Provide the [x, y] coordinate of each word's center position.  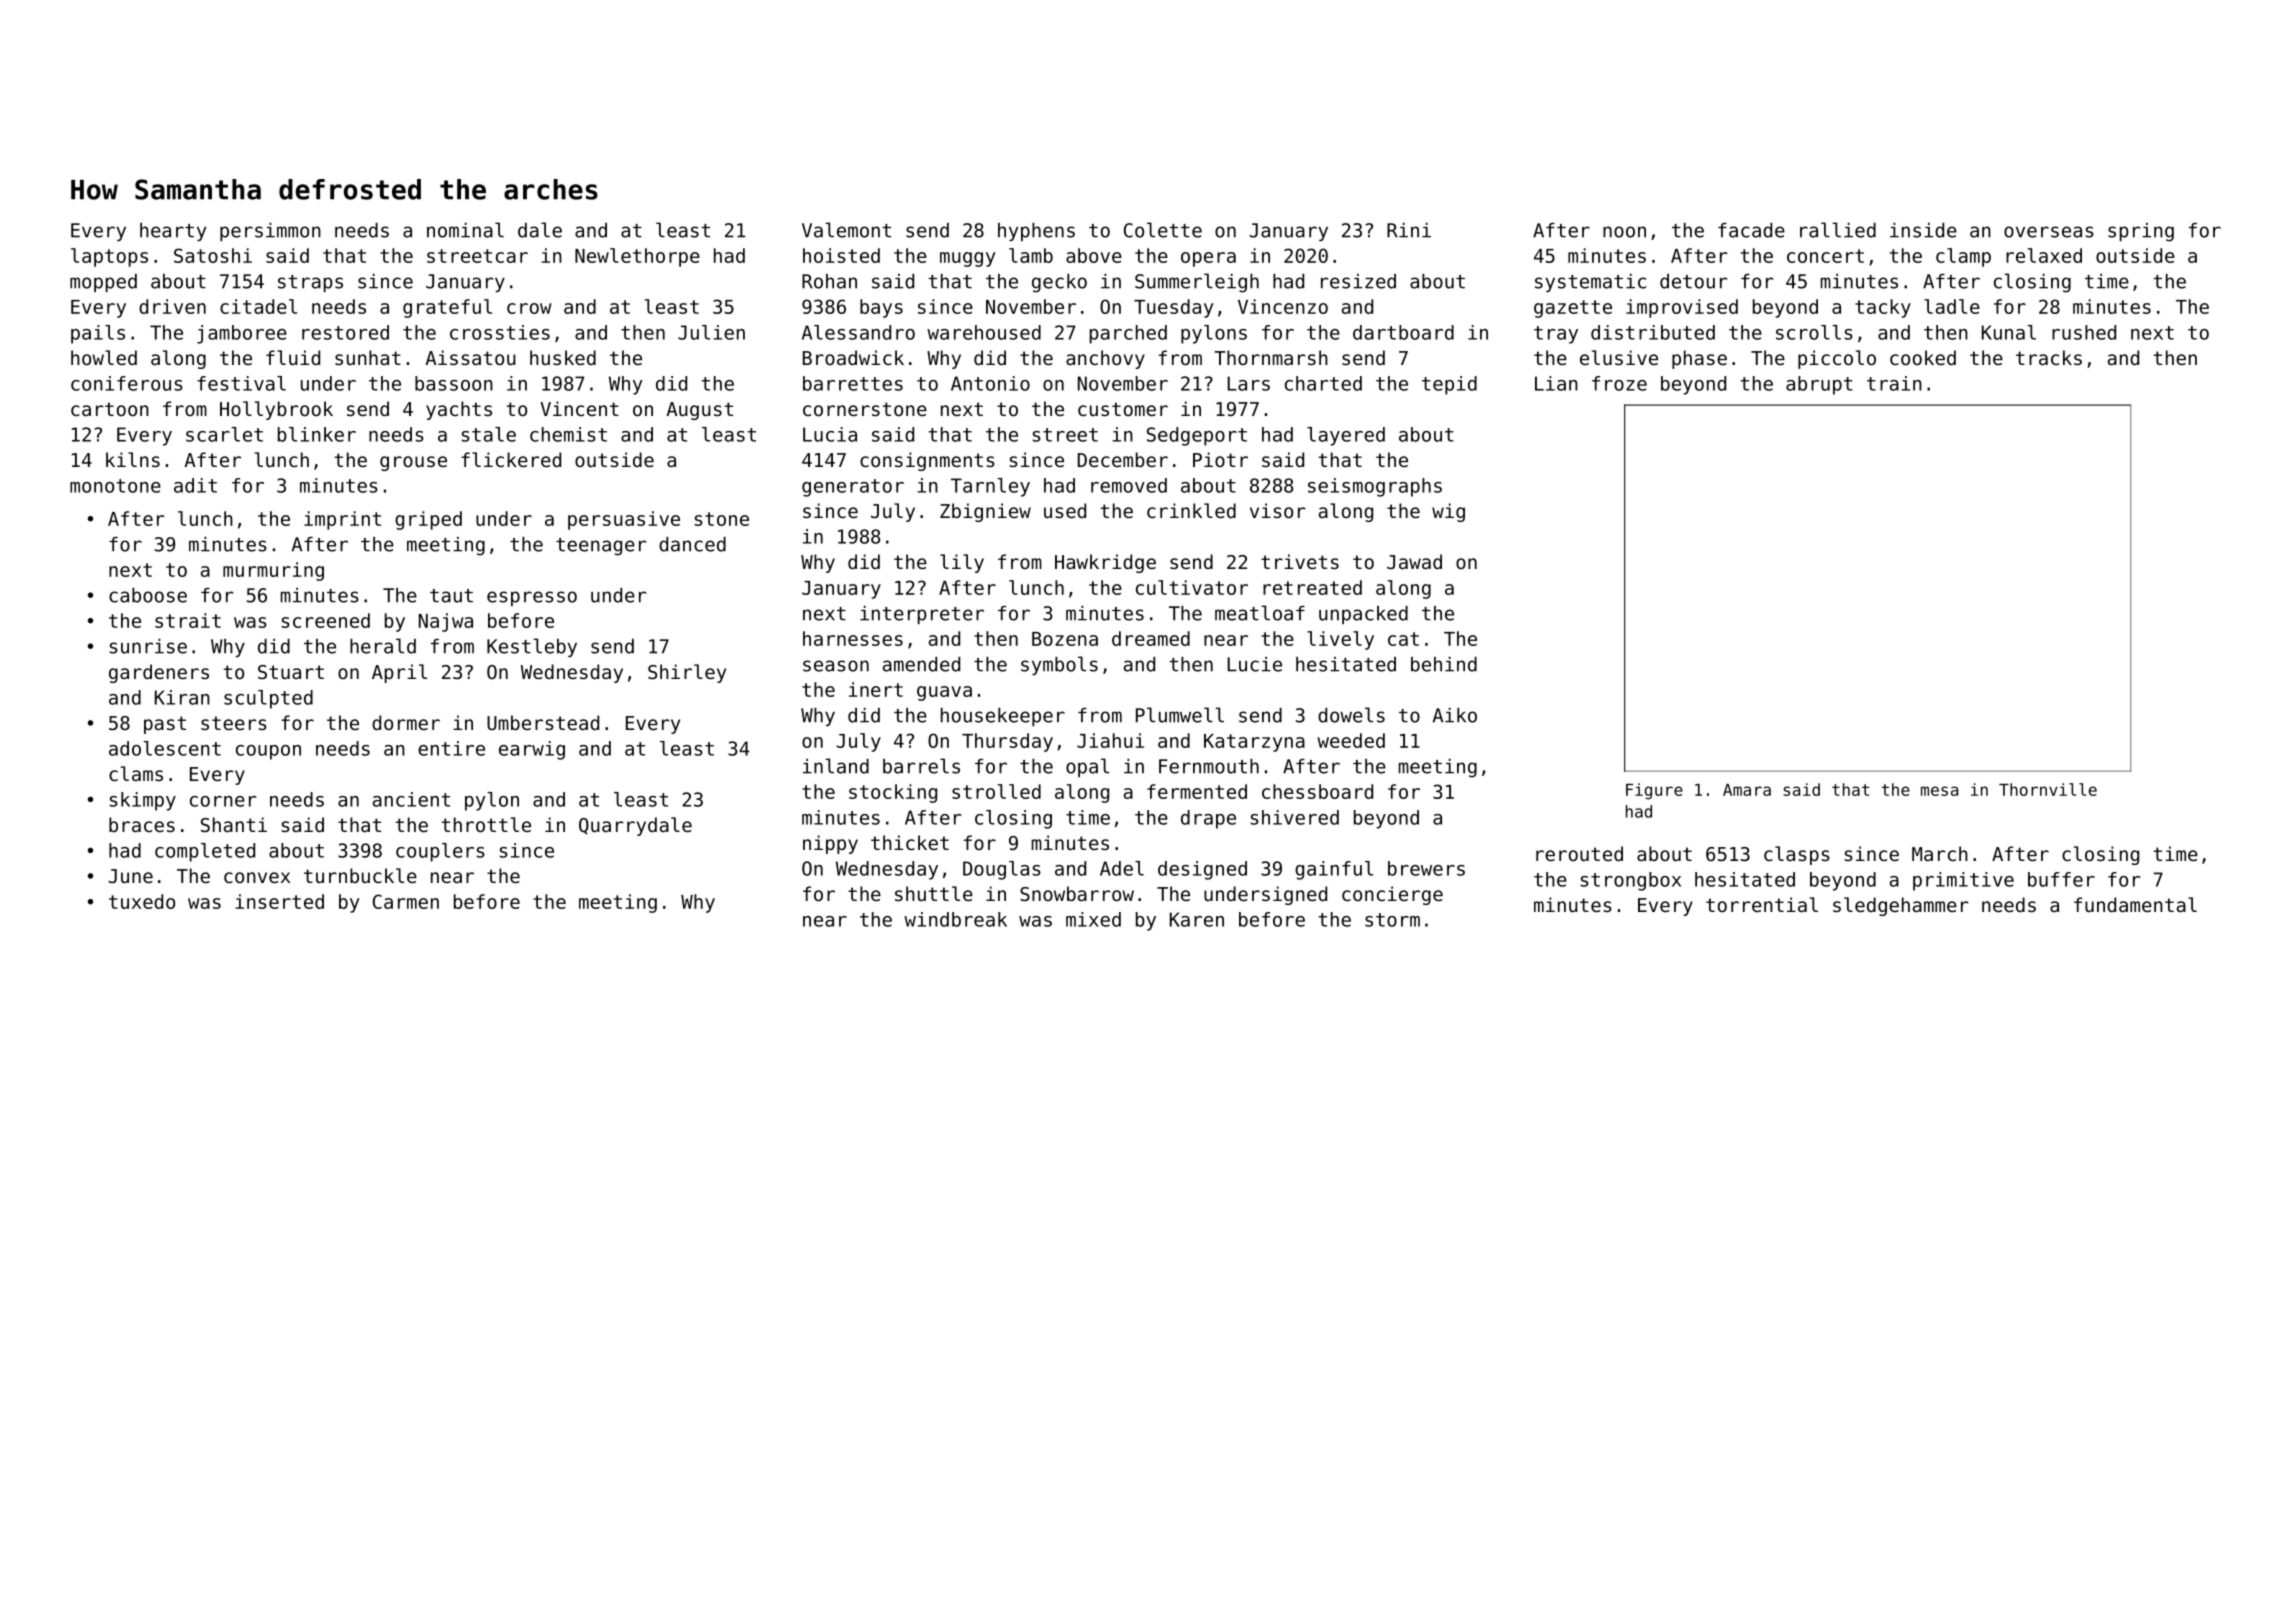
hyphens [1036, 232]
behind [1444, 664]
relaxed [2044, 255]
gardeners [159, 673]
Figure [1654, 791]
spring [2141, 232]
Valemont [846, 230]
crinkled [1191, 510]
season [836, 666]
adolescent [165, 748]
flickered [511, 459]
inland [836, 766]
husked [563, 357]
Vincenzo [1283, 306]
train [1894, 383]
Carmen [406, 901]
